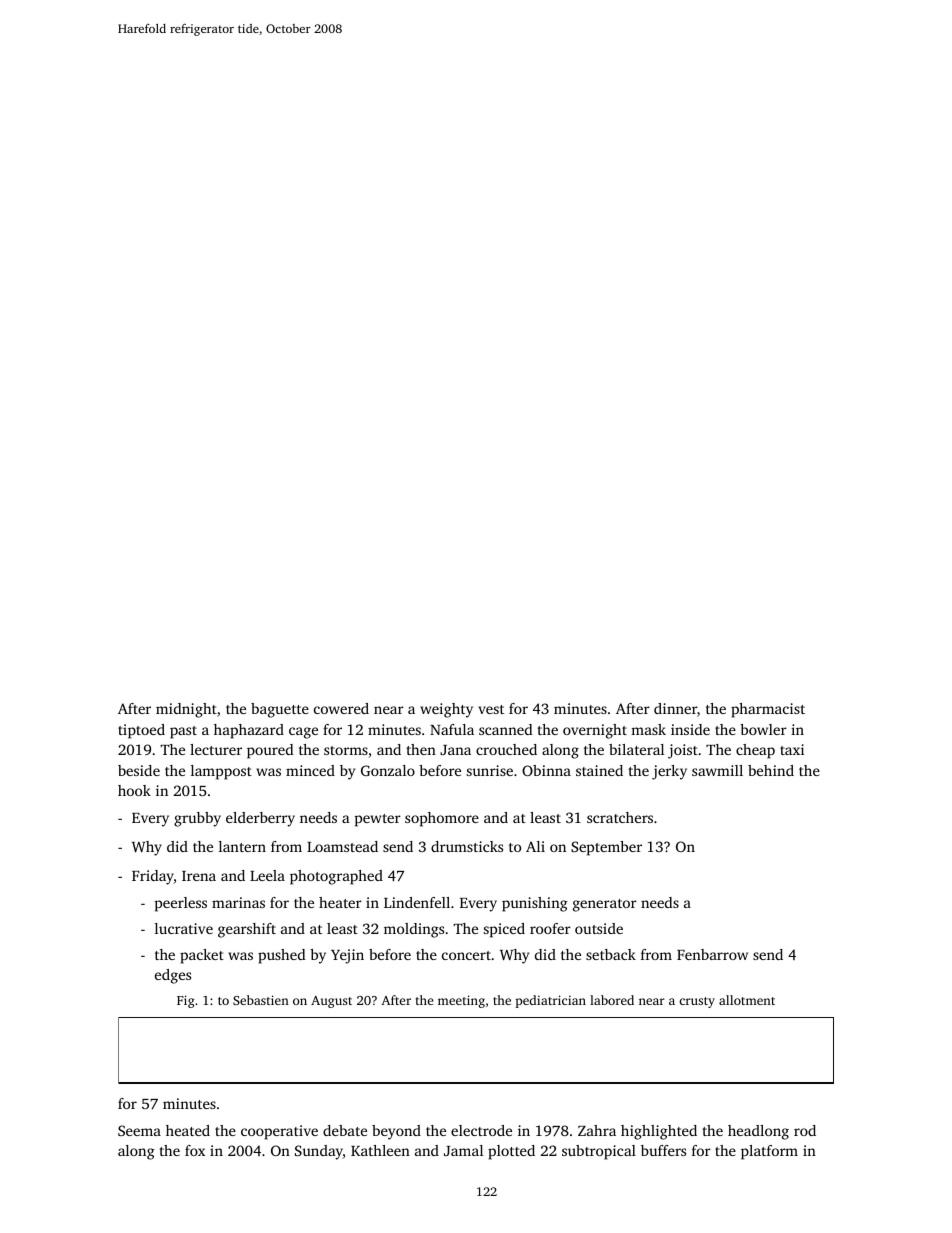  What do you see at coordinates (310, 770) in the document?
I see `minced` at bounding box center [310, 770].
